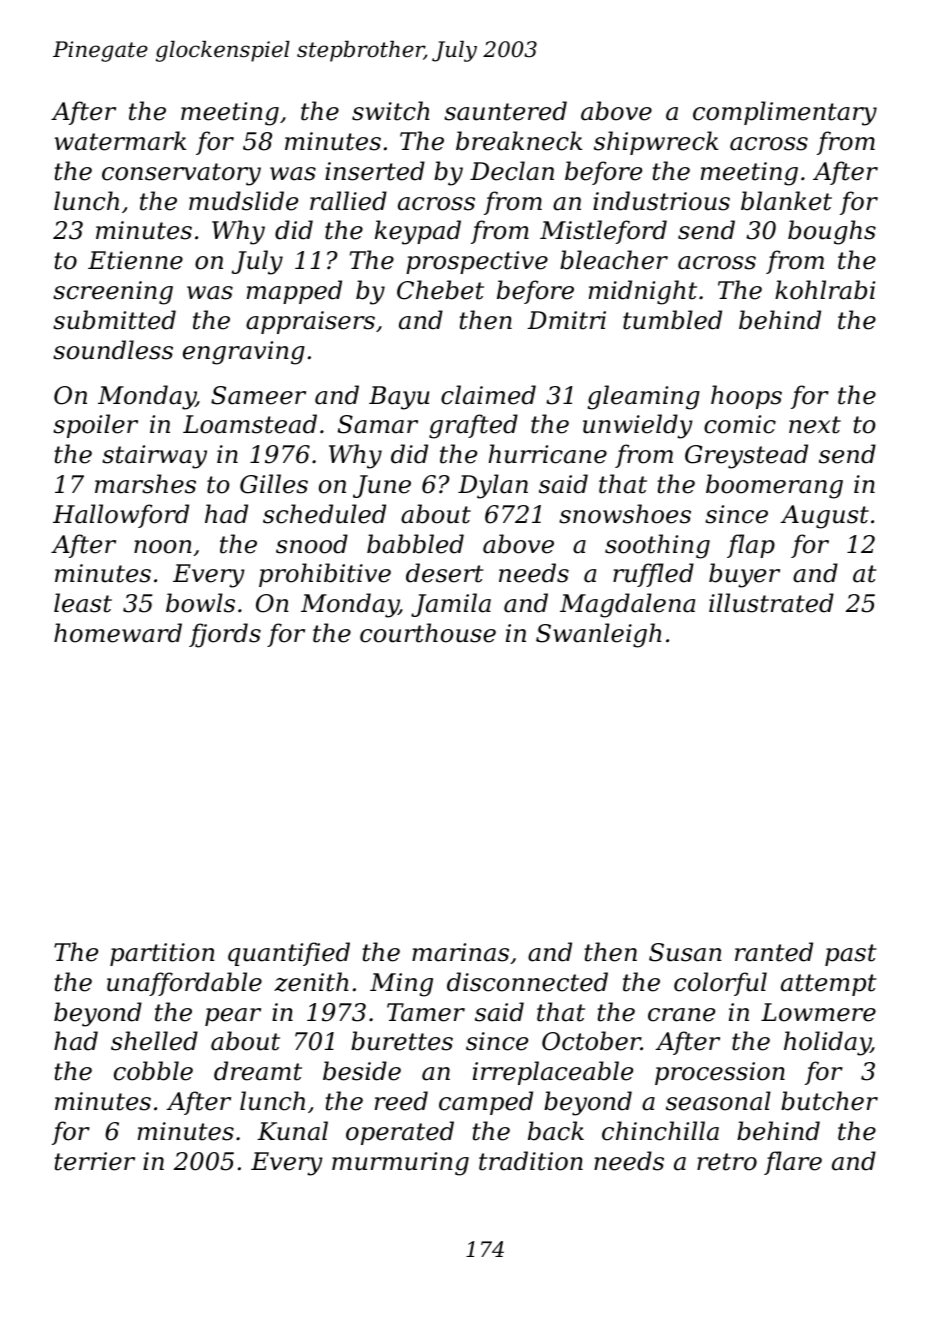 The image size is (930, 1322). Describe the element at coordinates (120, 141) in the image. I see `watermark` at that location.
